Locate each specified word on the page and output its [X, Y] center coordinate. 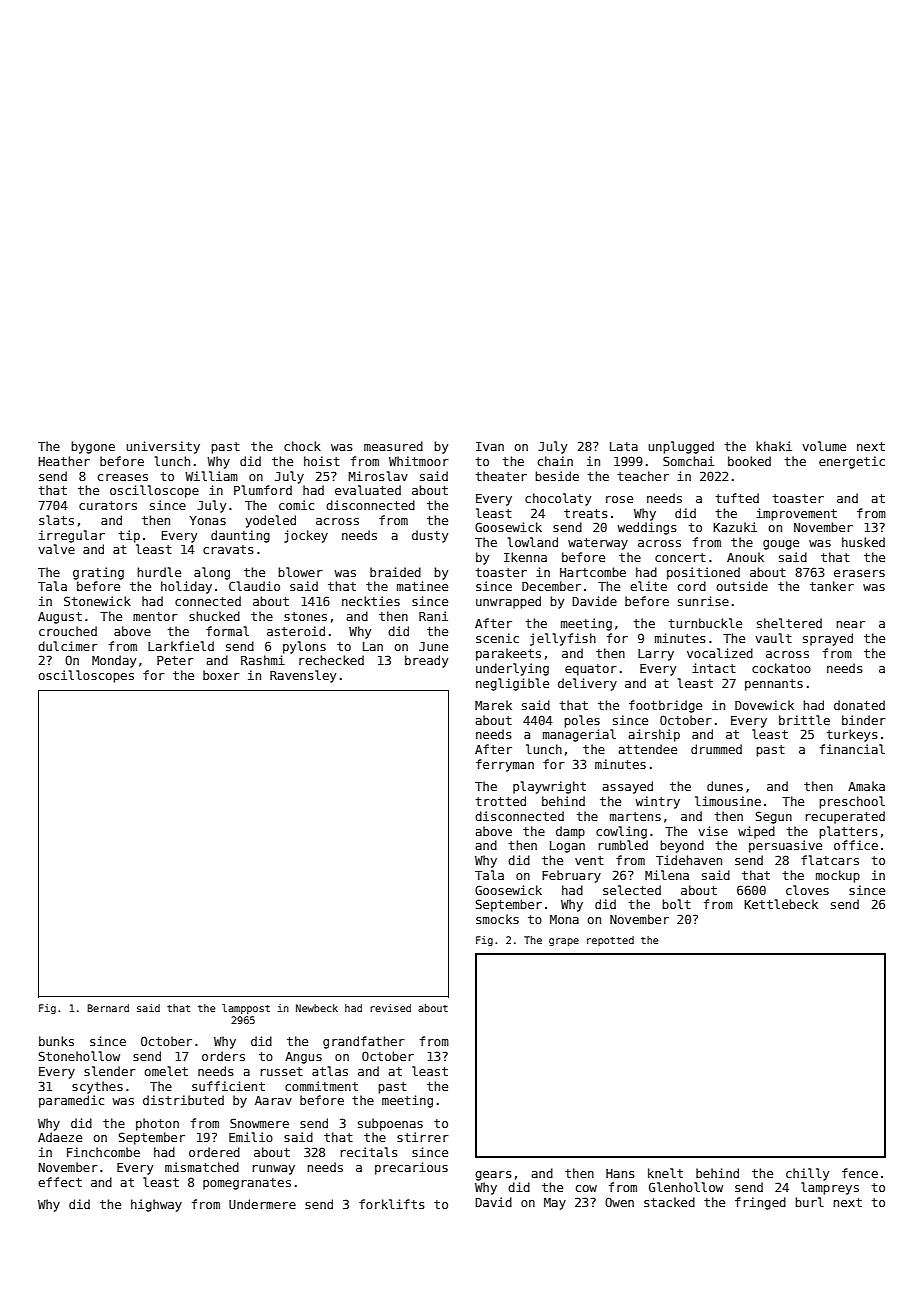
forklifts [392, 1204]
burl [809, 1202]
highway [156, 1205]
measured [393, 446]
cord [692, 586]
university [163, 447]
